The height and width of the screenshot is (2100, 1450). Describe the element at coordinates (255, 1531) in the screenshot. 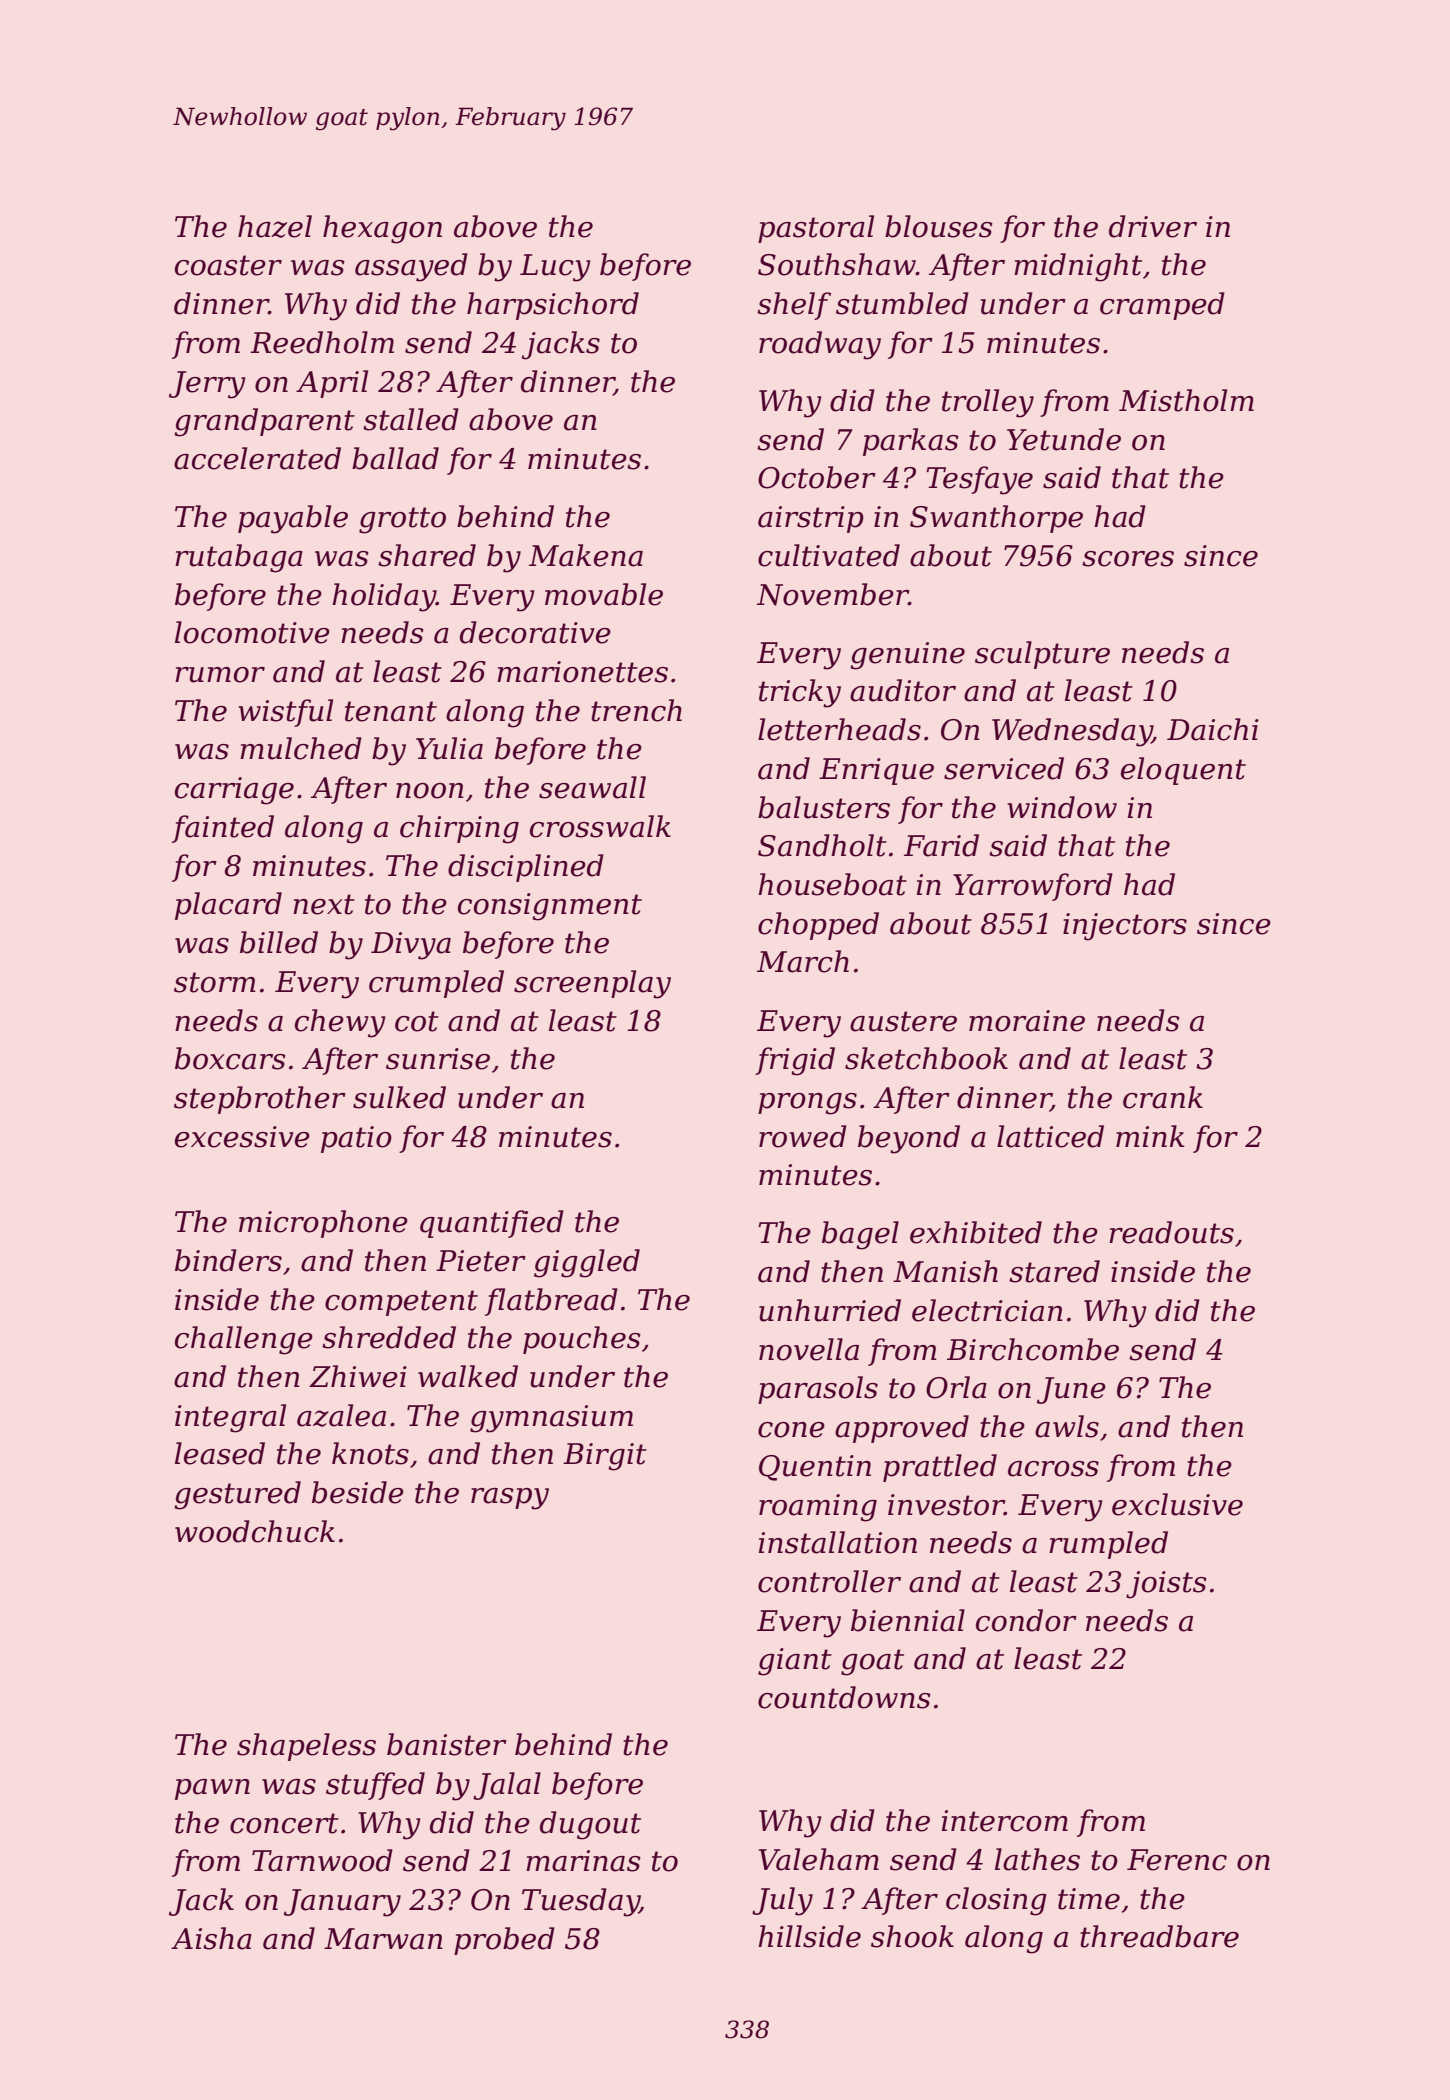

I see `woodchuck` at that location.
